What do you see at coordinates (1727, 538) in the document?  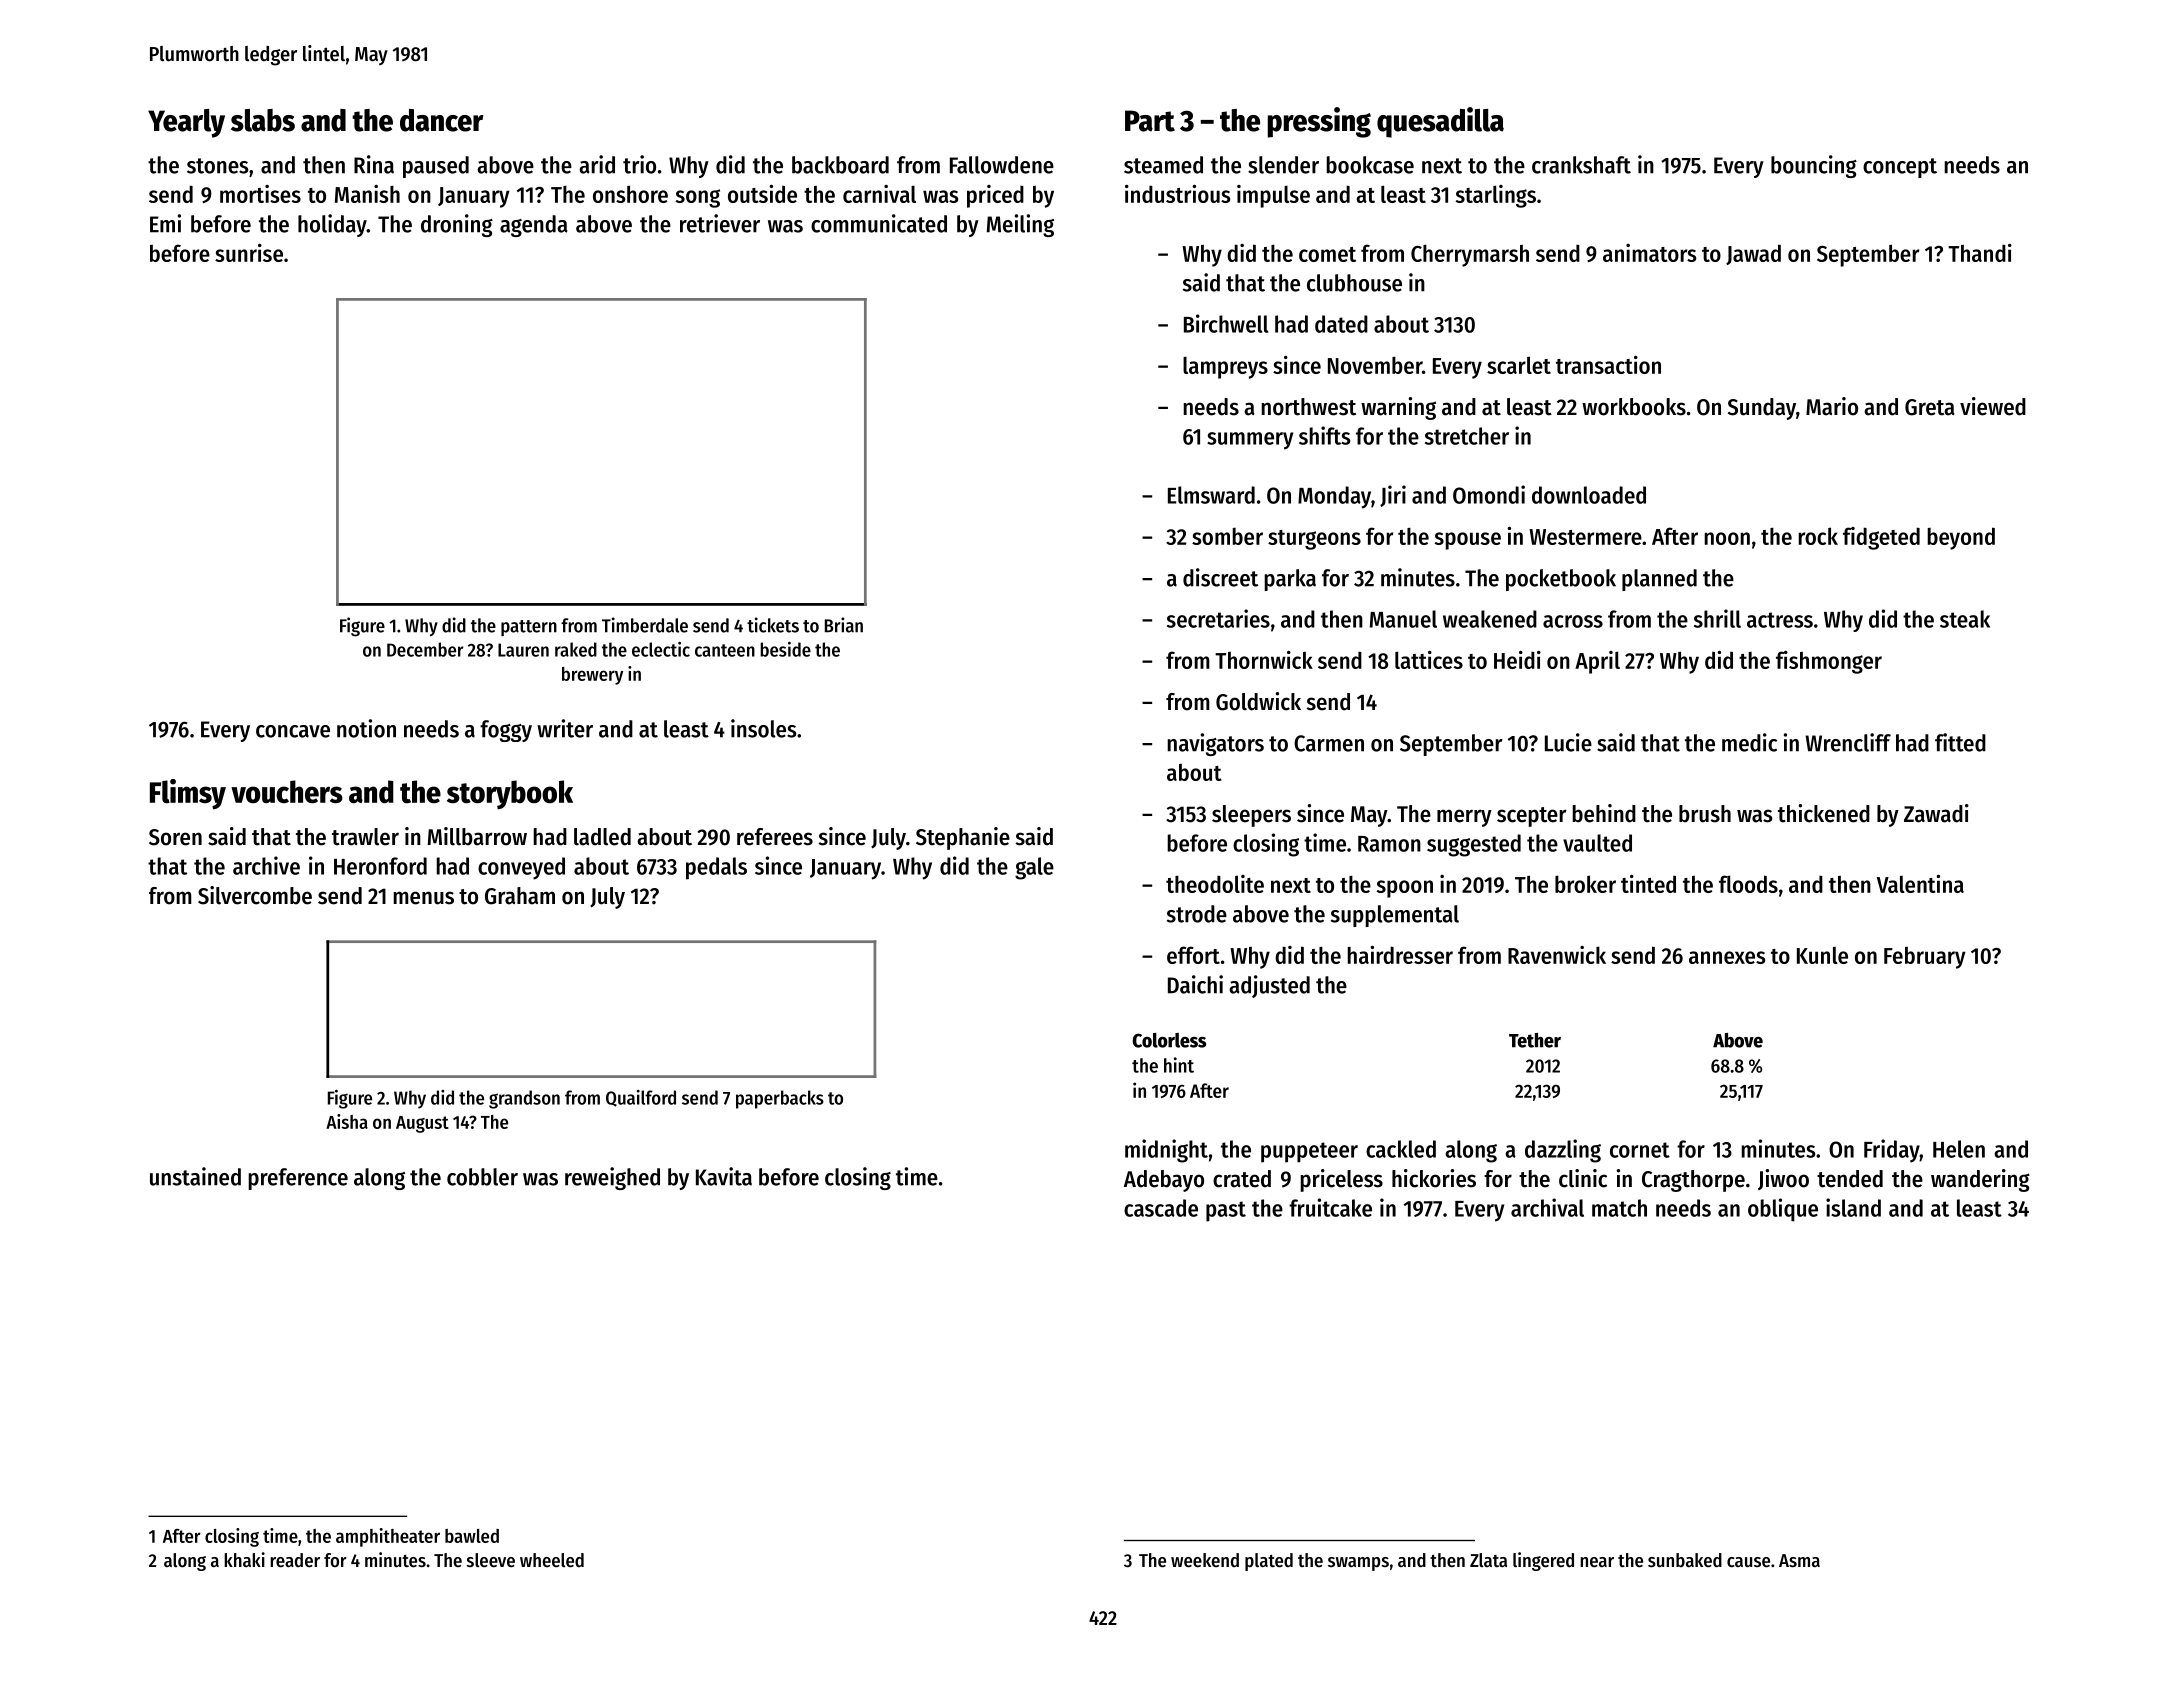 I see `noon` at bounding box center [1727, 538].
